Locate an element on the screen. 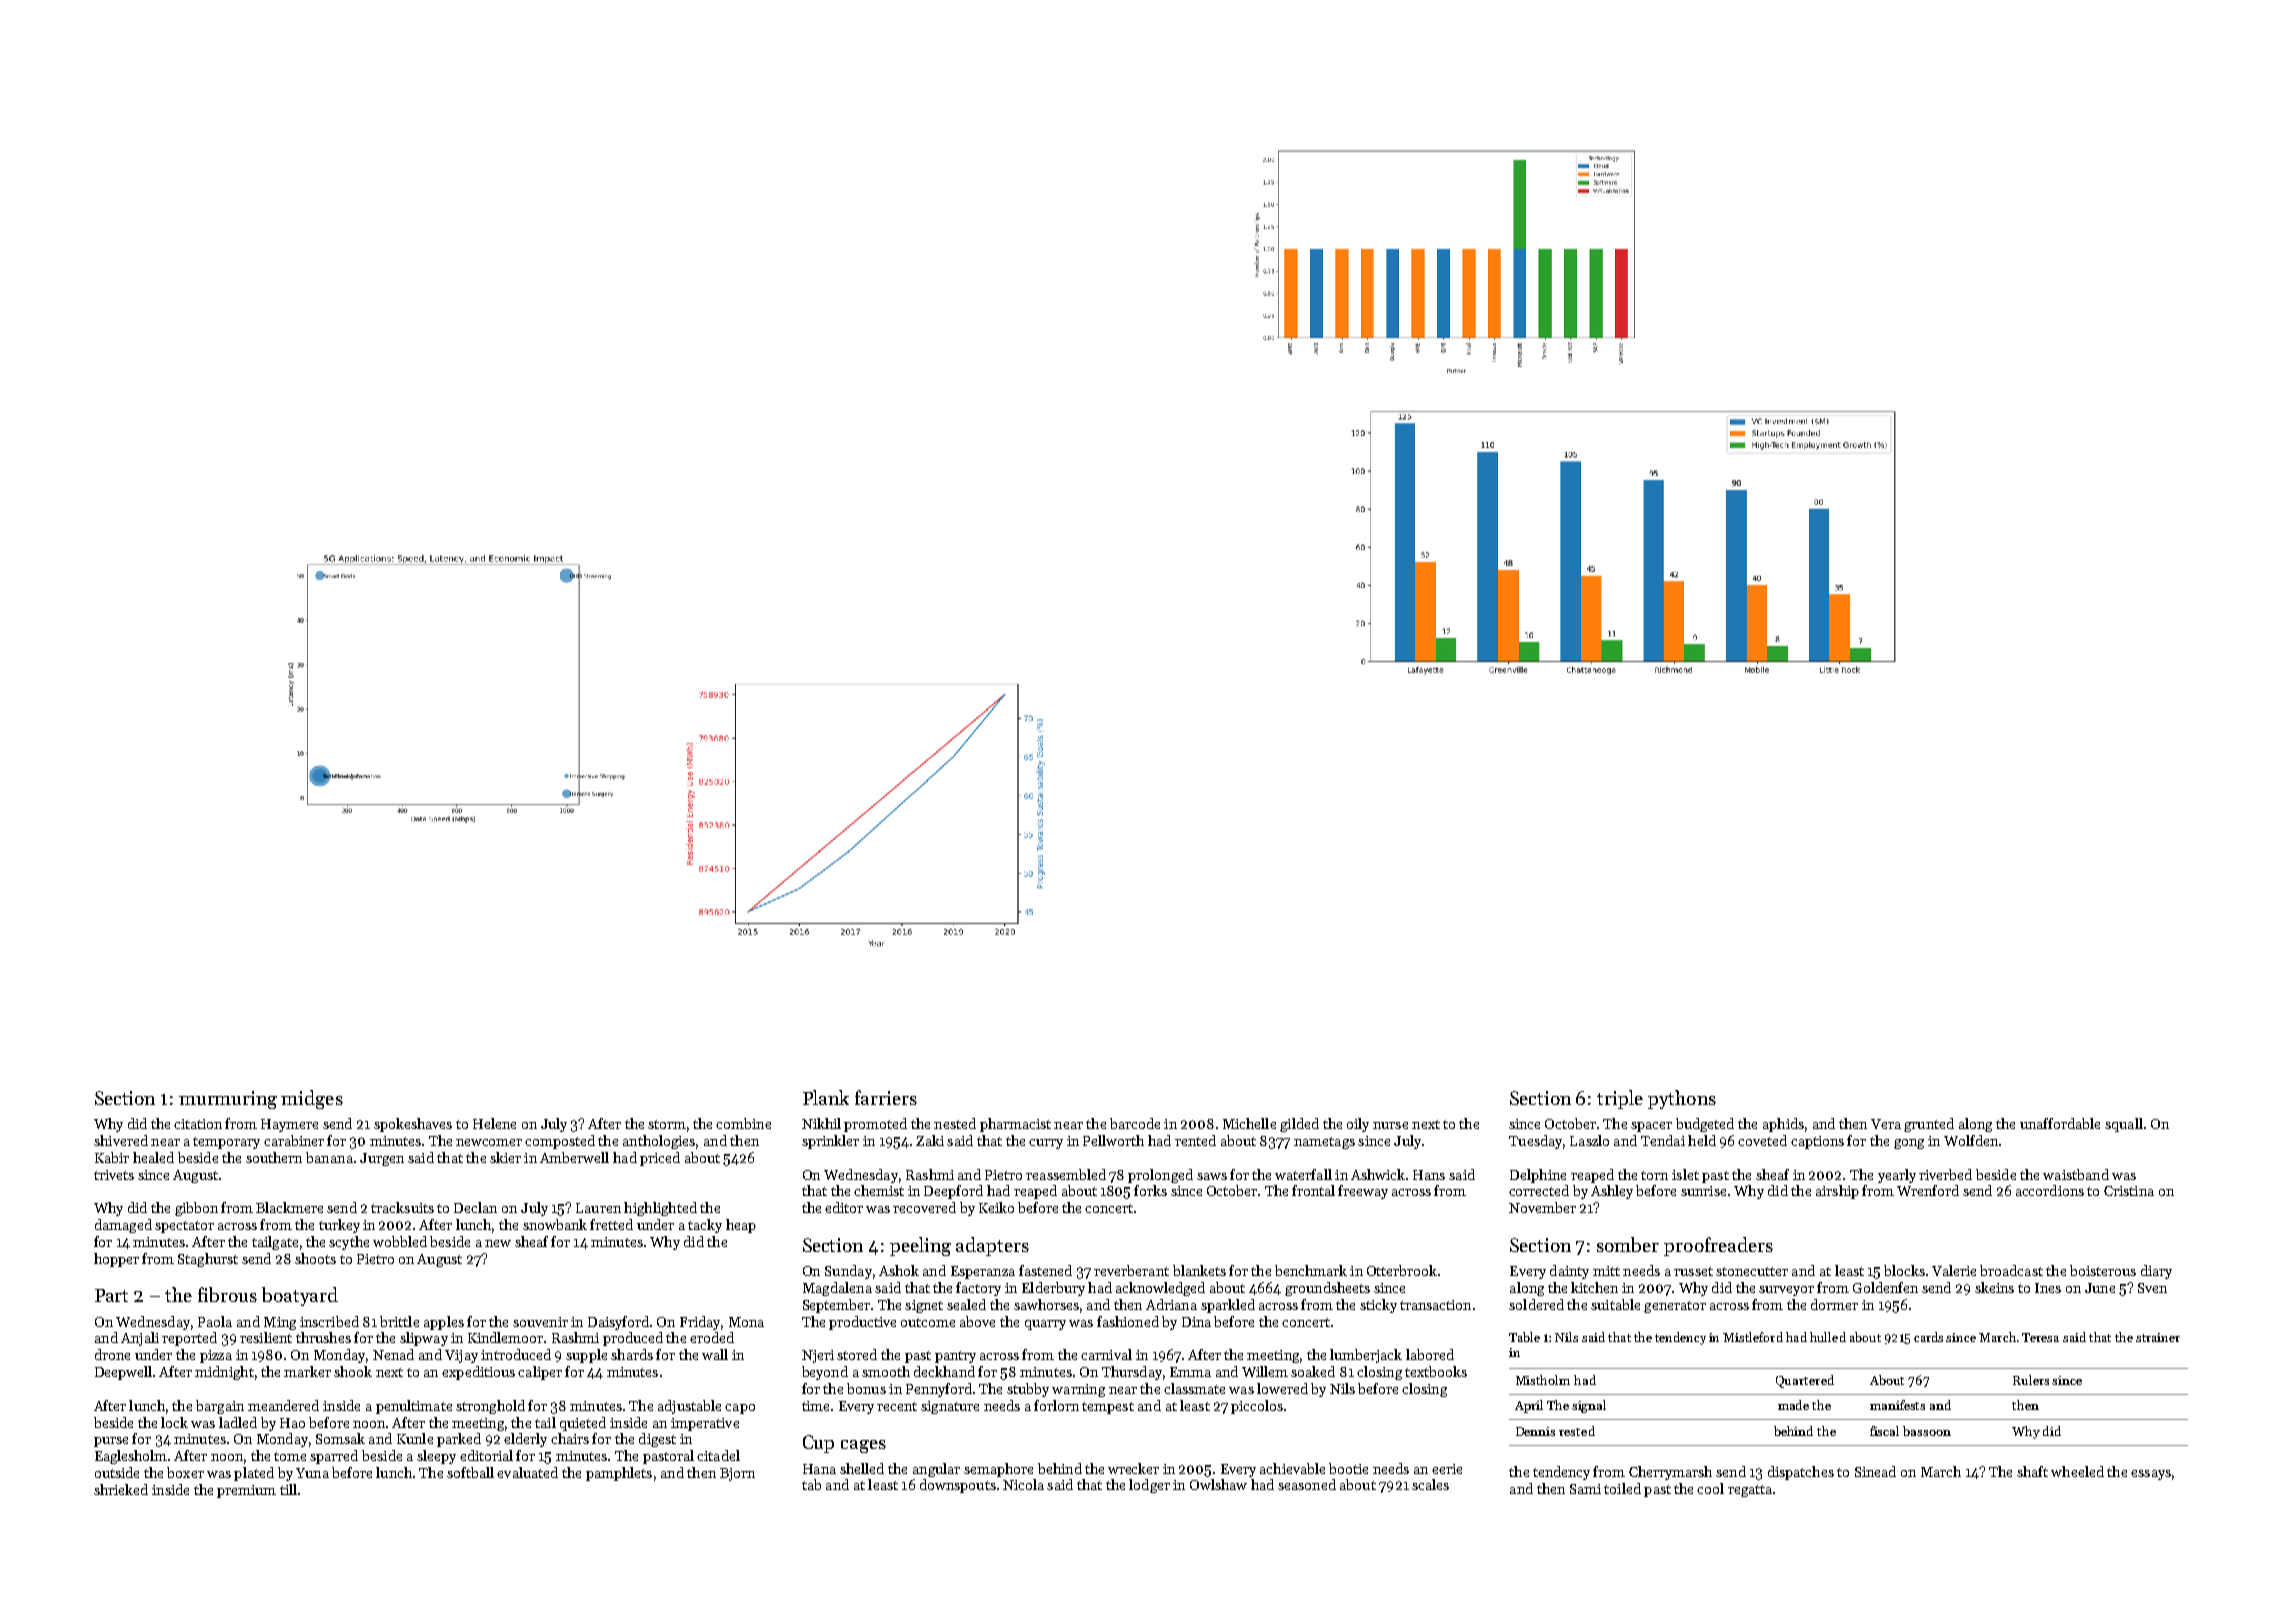  waistband is located at coordinates (2076, 1174).
